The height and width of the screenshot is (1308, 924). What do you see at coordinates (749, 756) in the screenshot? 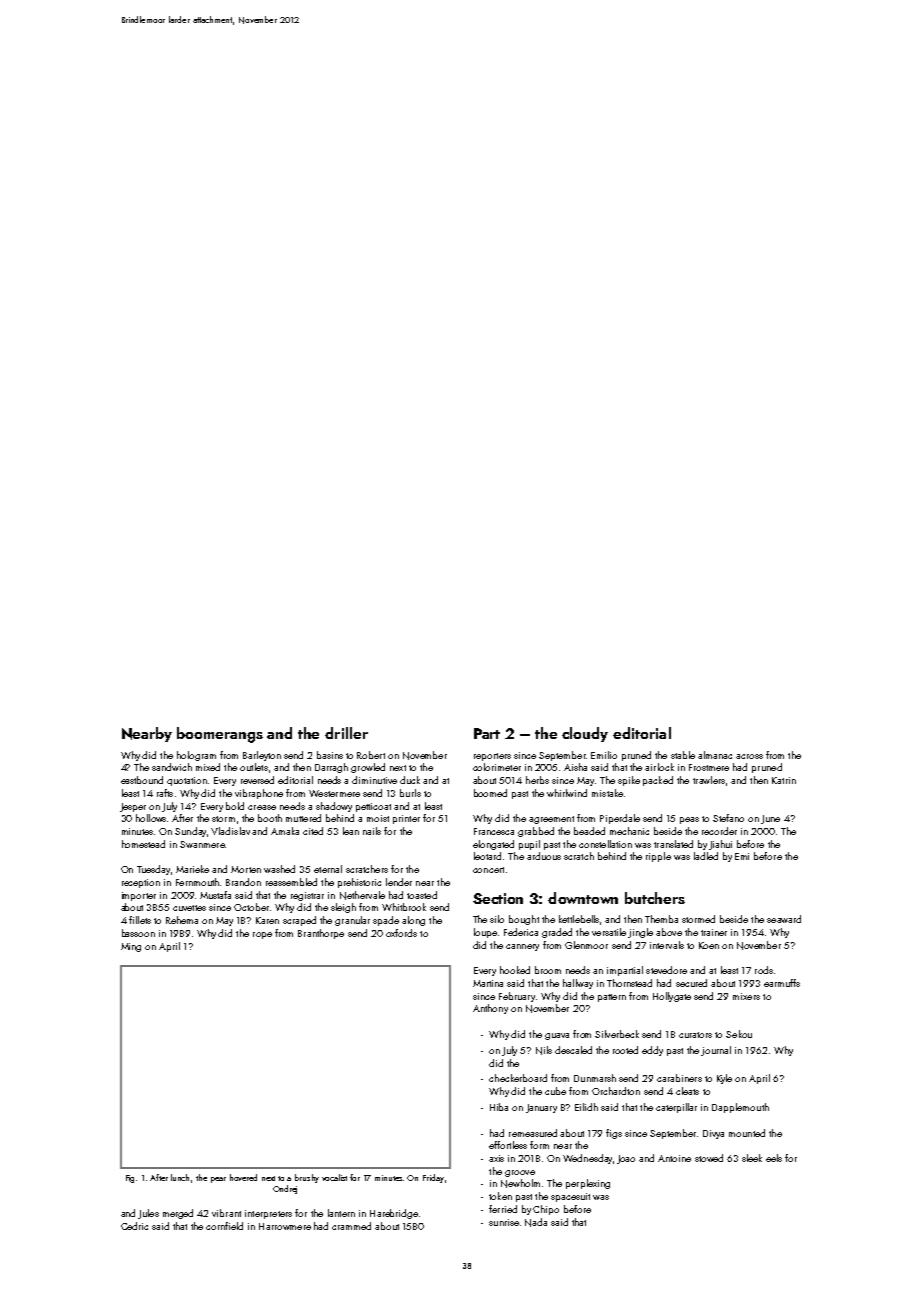
I see `across` at bounding box center [749, 756].
